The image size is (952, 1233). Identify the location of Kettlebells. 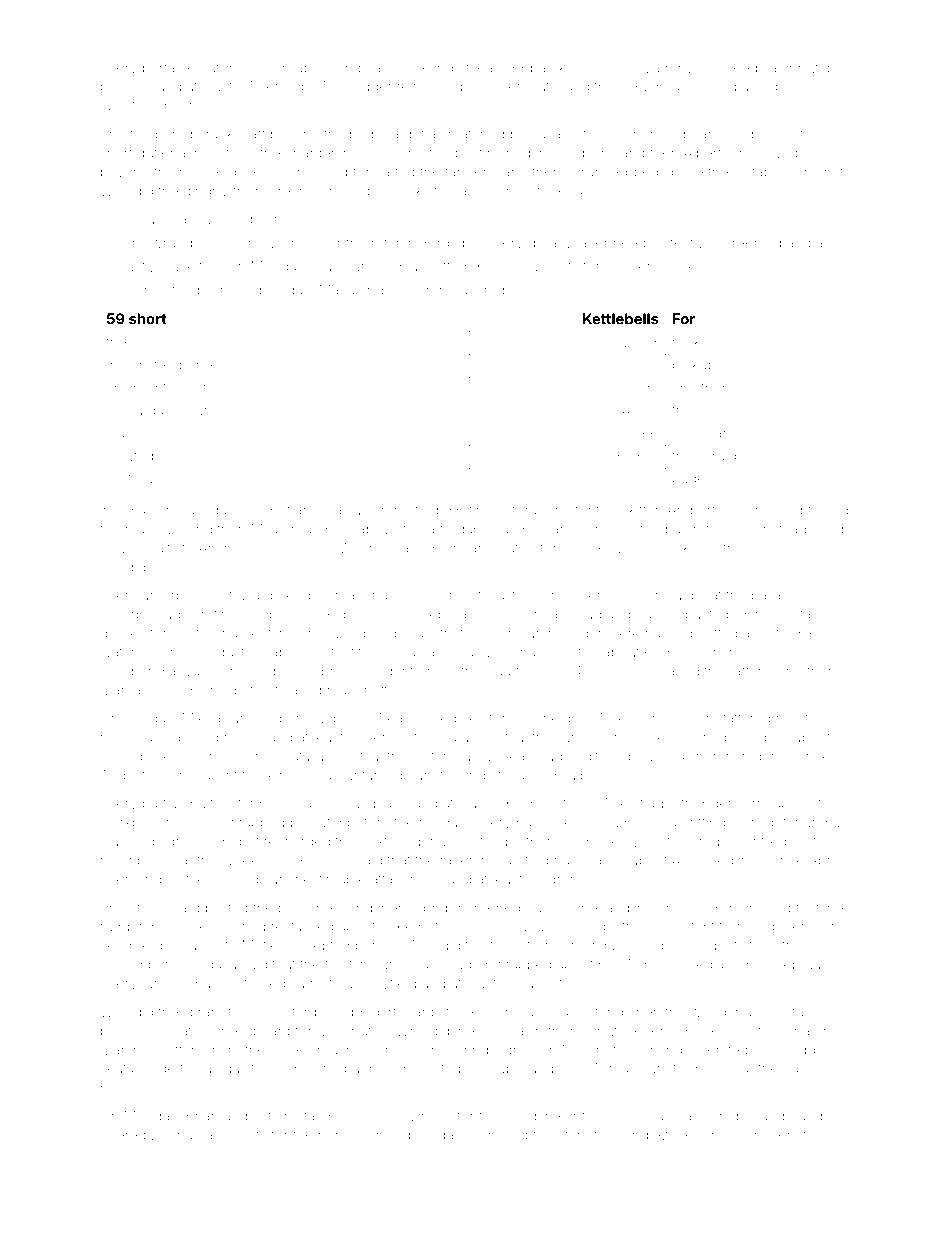
(620, 319).
